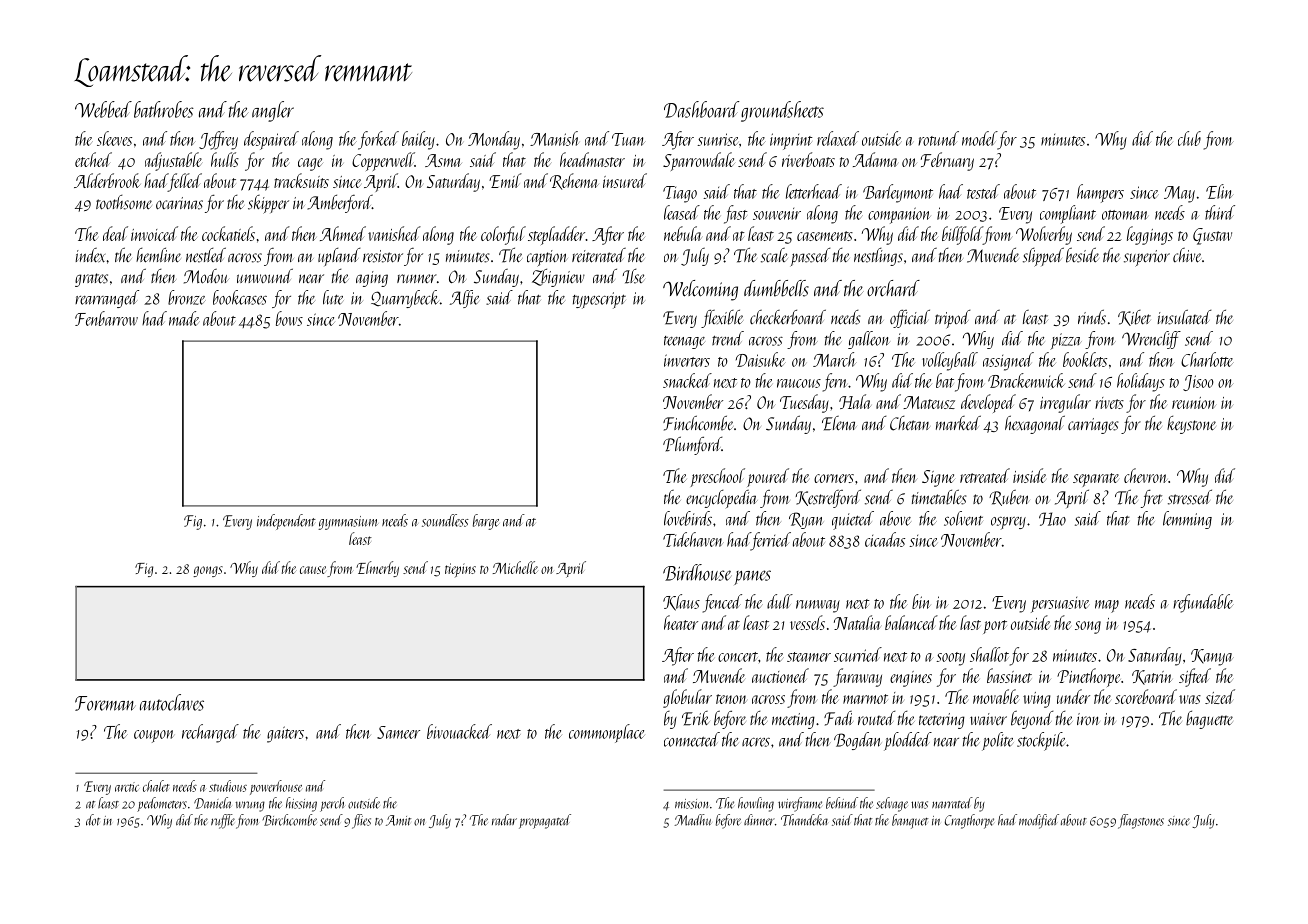 The height and width of the document is (924, 1308). What do you see at coordinates (339, 257) in the document?
I see `upland` at bounding box center [339, 257].
